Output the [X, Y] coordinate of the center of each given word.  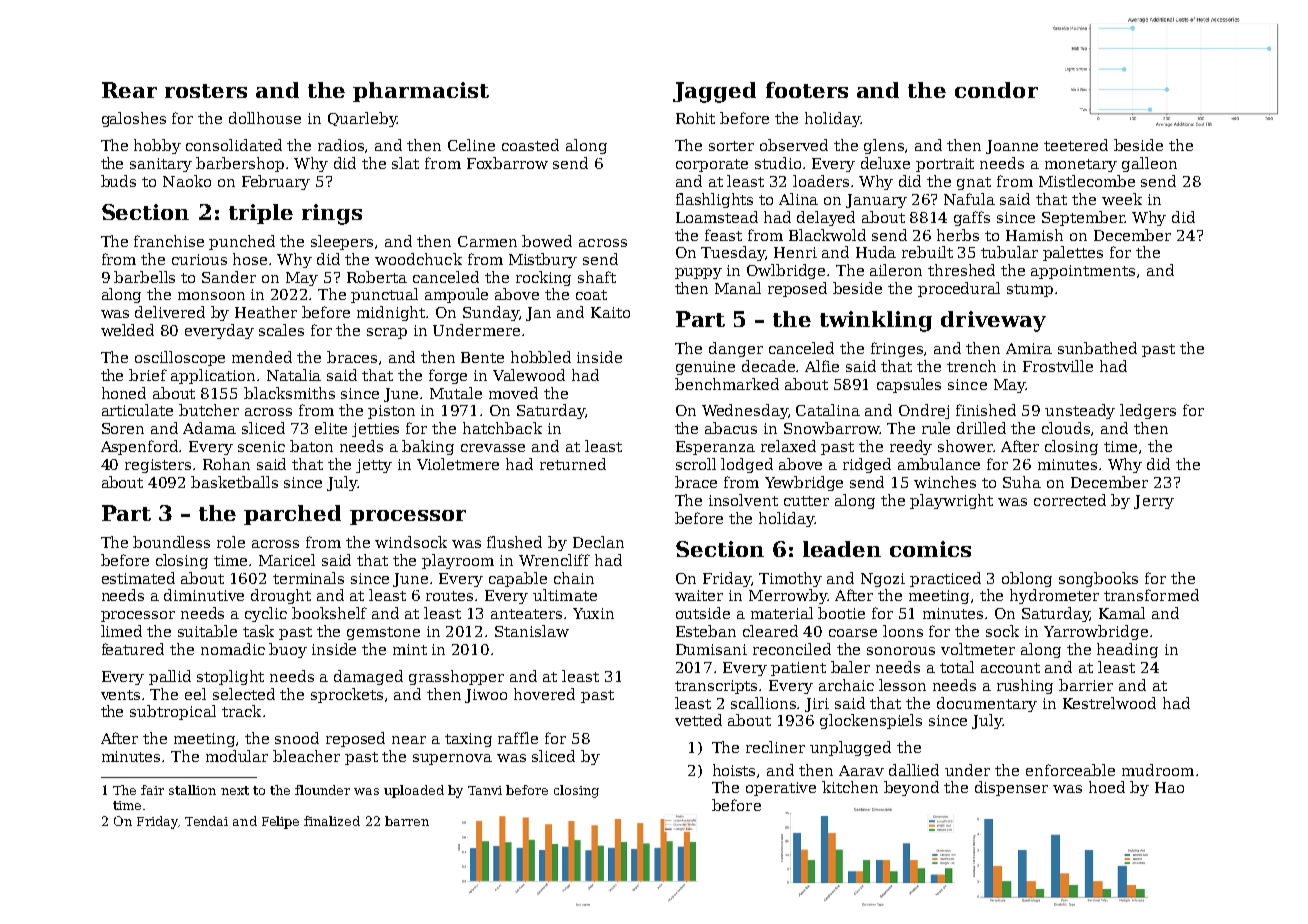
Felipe [280, 822]
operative [781, 789]
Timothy [790, 579]
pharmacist [421, 92]
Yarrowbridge [1096, 632]
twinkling [876, 321]
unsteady [1080, 411]
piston [391, 412]
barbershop [240, 164]
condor [996, 90]
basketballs [234, 482]
